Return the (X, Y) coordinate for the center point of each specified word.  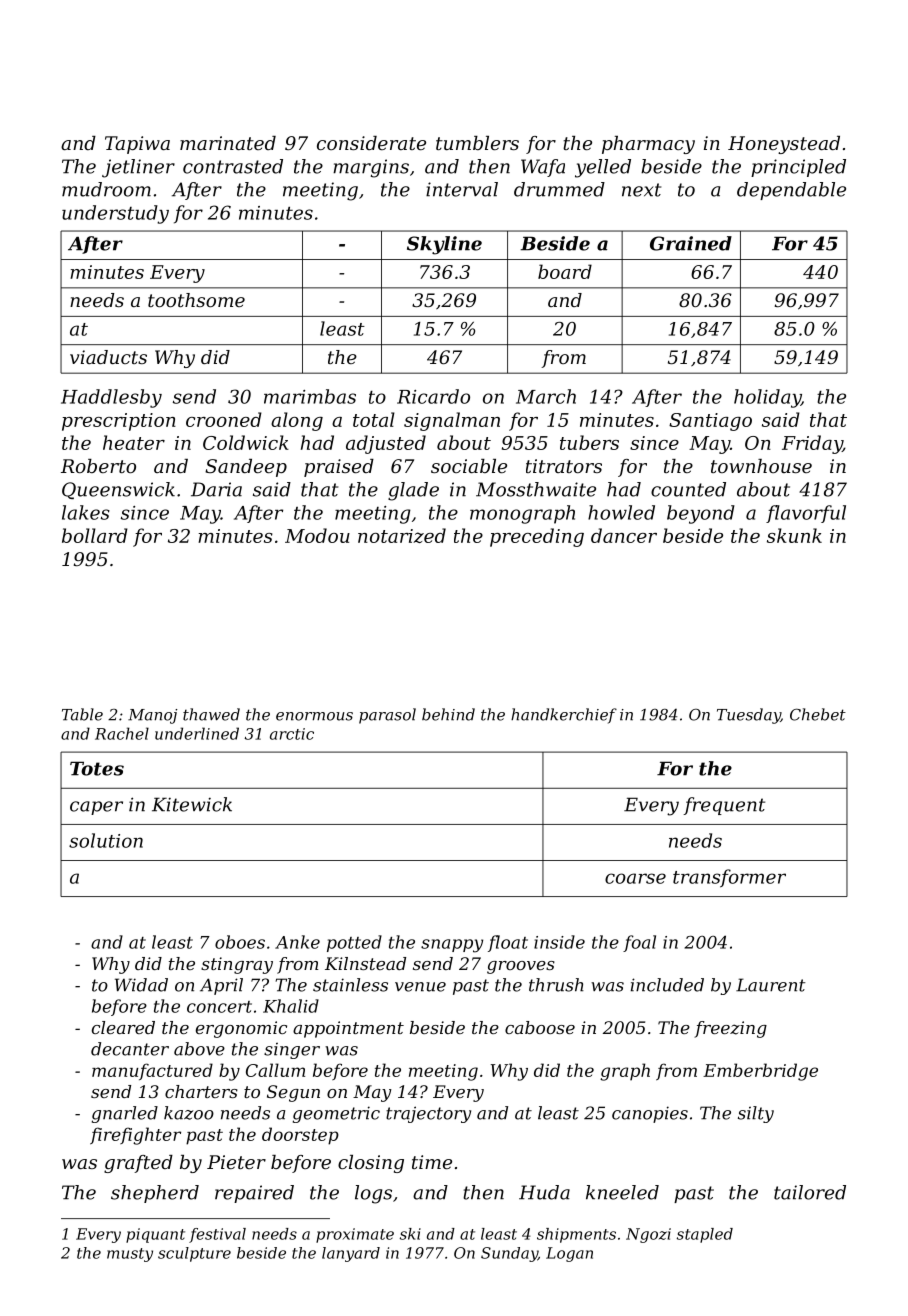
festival (217, 1235)
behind (448, 714)
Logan (569, 1254)
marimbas (310, 396)
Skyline (444, 245)
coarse (635, 878)
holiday (767, 398)
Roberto (98, 466)
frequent (724, 806)
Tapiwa (137, 145)
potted (354, 943)
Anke (297, 942)
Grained (691, 243)
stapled (705, 1235)
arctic (292, 734)
